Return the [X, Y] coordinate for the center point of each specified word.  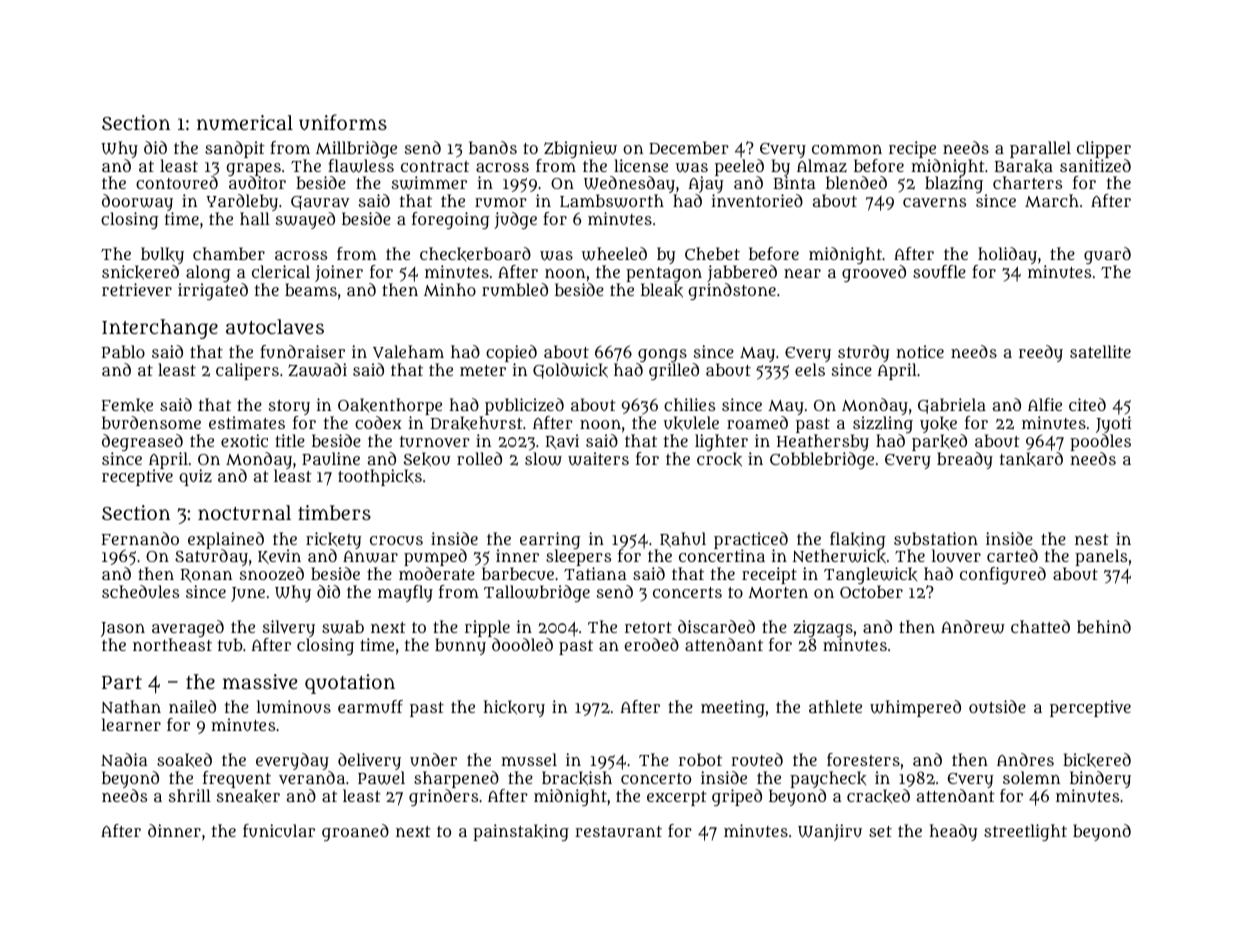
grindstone [732, 291]
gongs [662, 355]
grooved [874, 273]
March [1052, 200]
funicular [279, 830]
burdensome [151, 422]
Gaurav [320, 203]
